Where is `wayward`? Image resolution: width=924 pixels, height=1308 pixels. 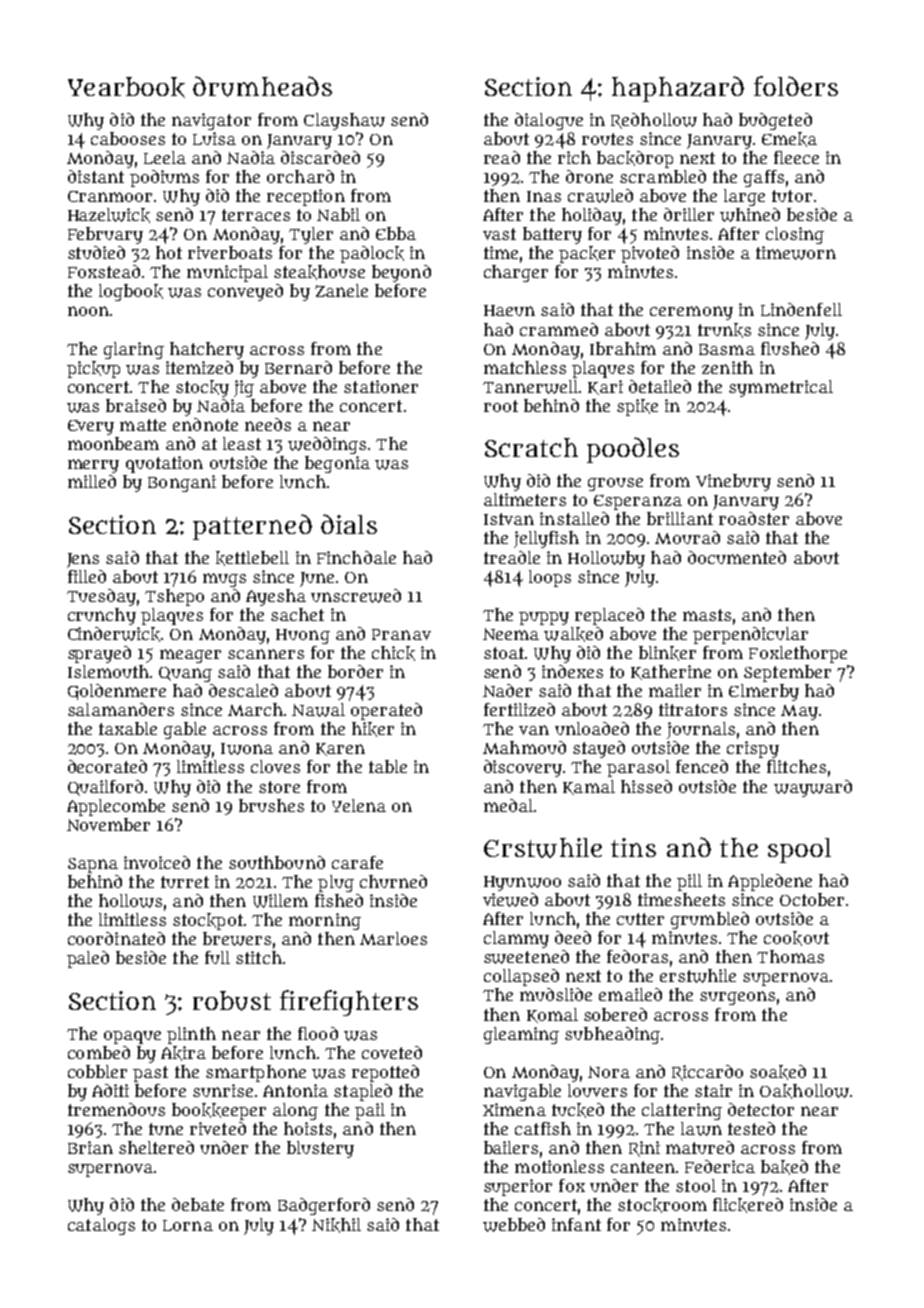
wayward is located at coordinates (813, 788).
